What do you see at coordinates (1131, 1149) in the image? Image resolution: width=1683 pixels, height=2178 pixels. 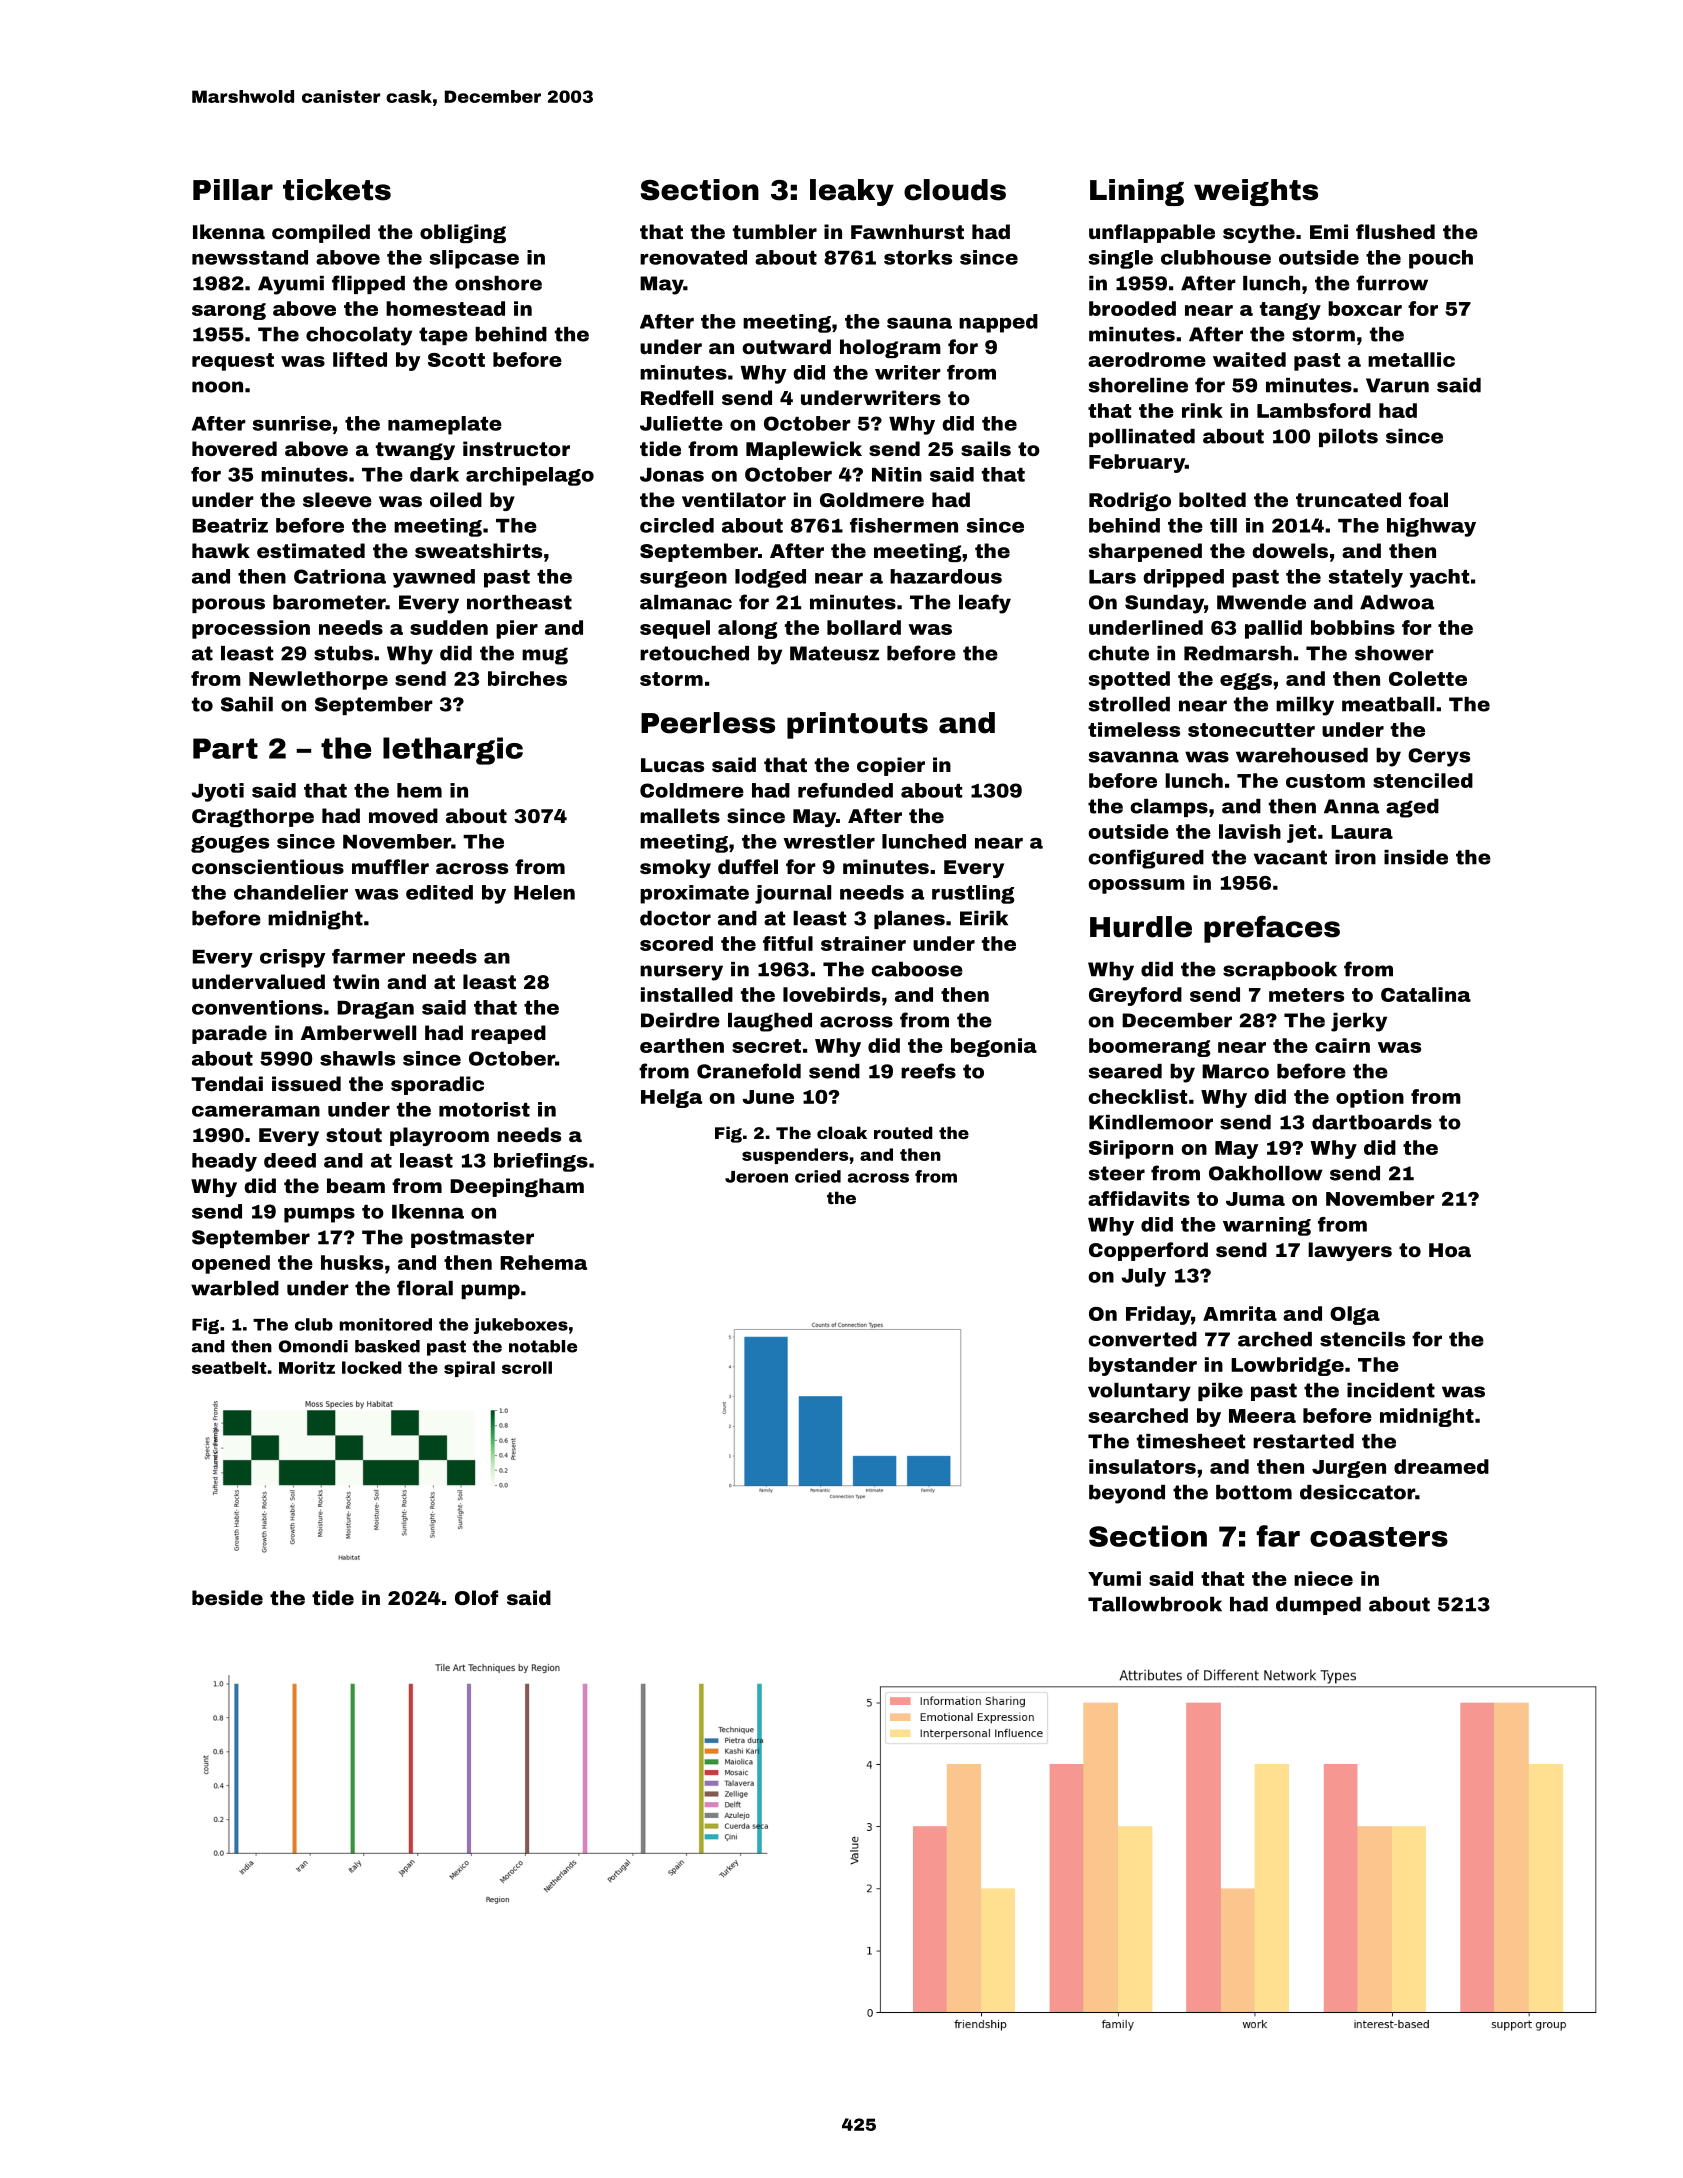 I see `Siriporn` at bounding box center [1131, 1149].
